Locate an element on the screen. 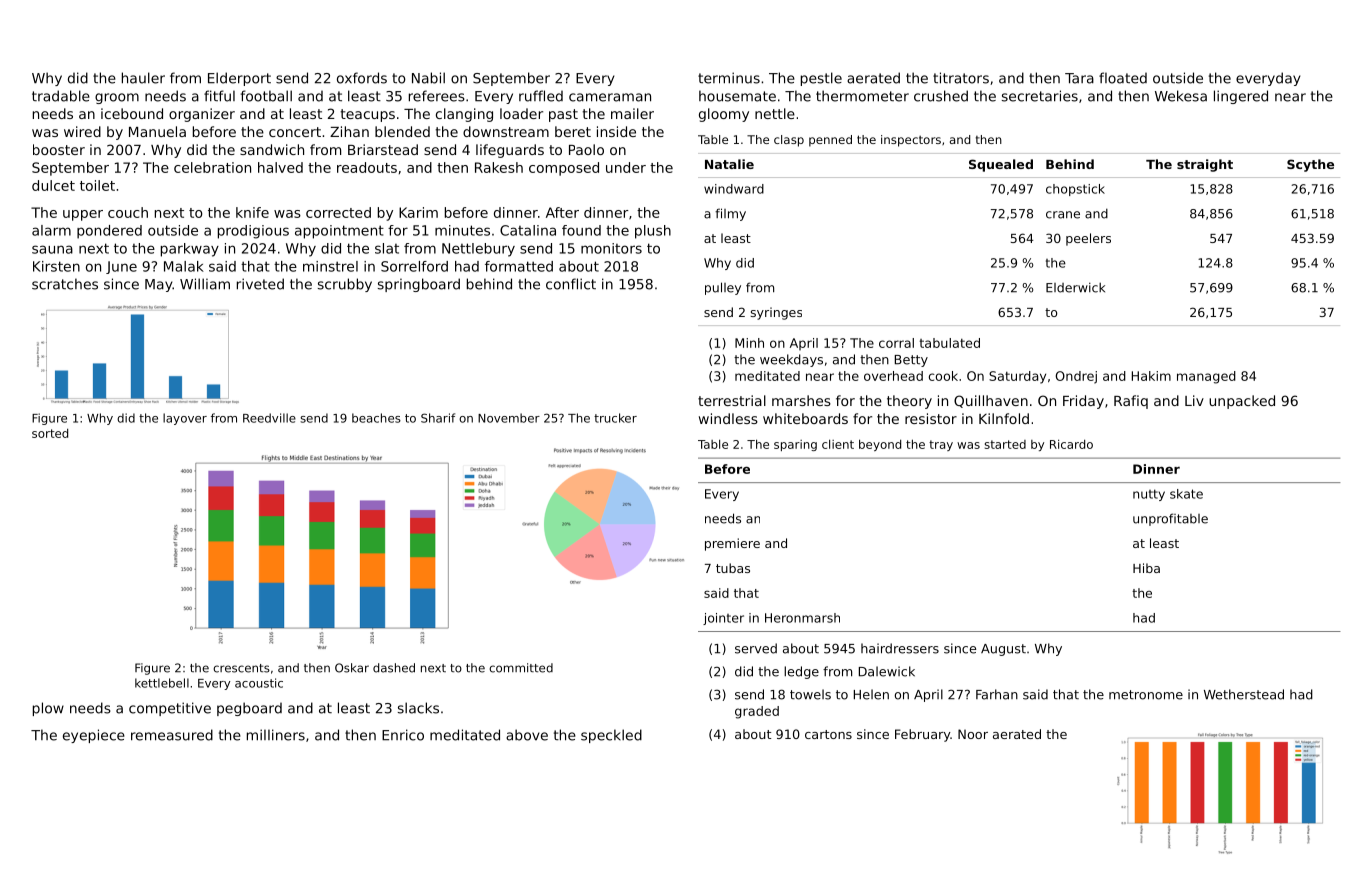 This screenshot has height=887, width=1372. plow is located at coordinates (48, 709).
